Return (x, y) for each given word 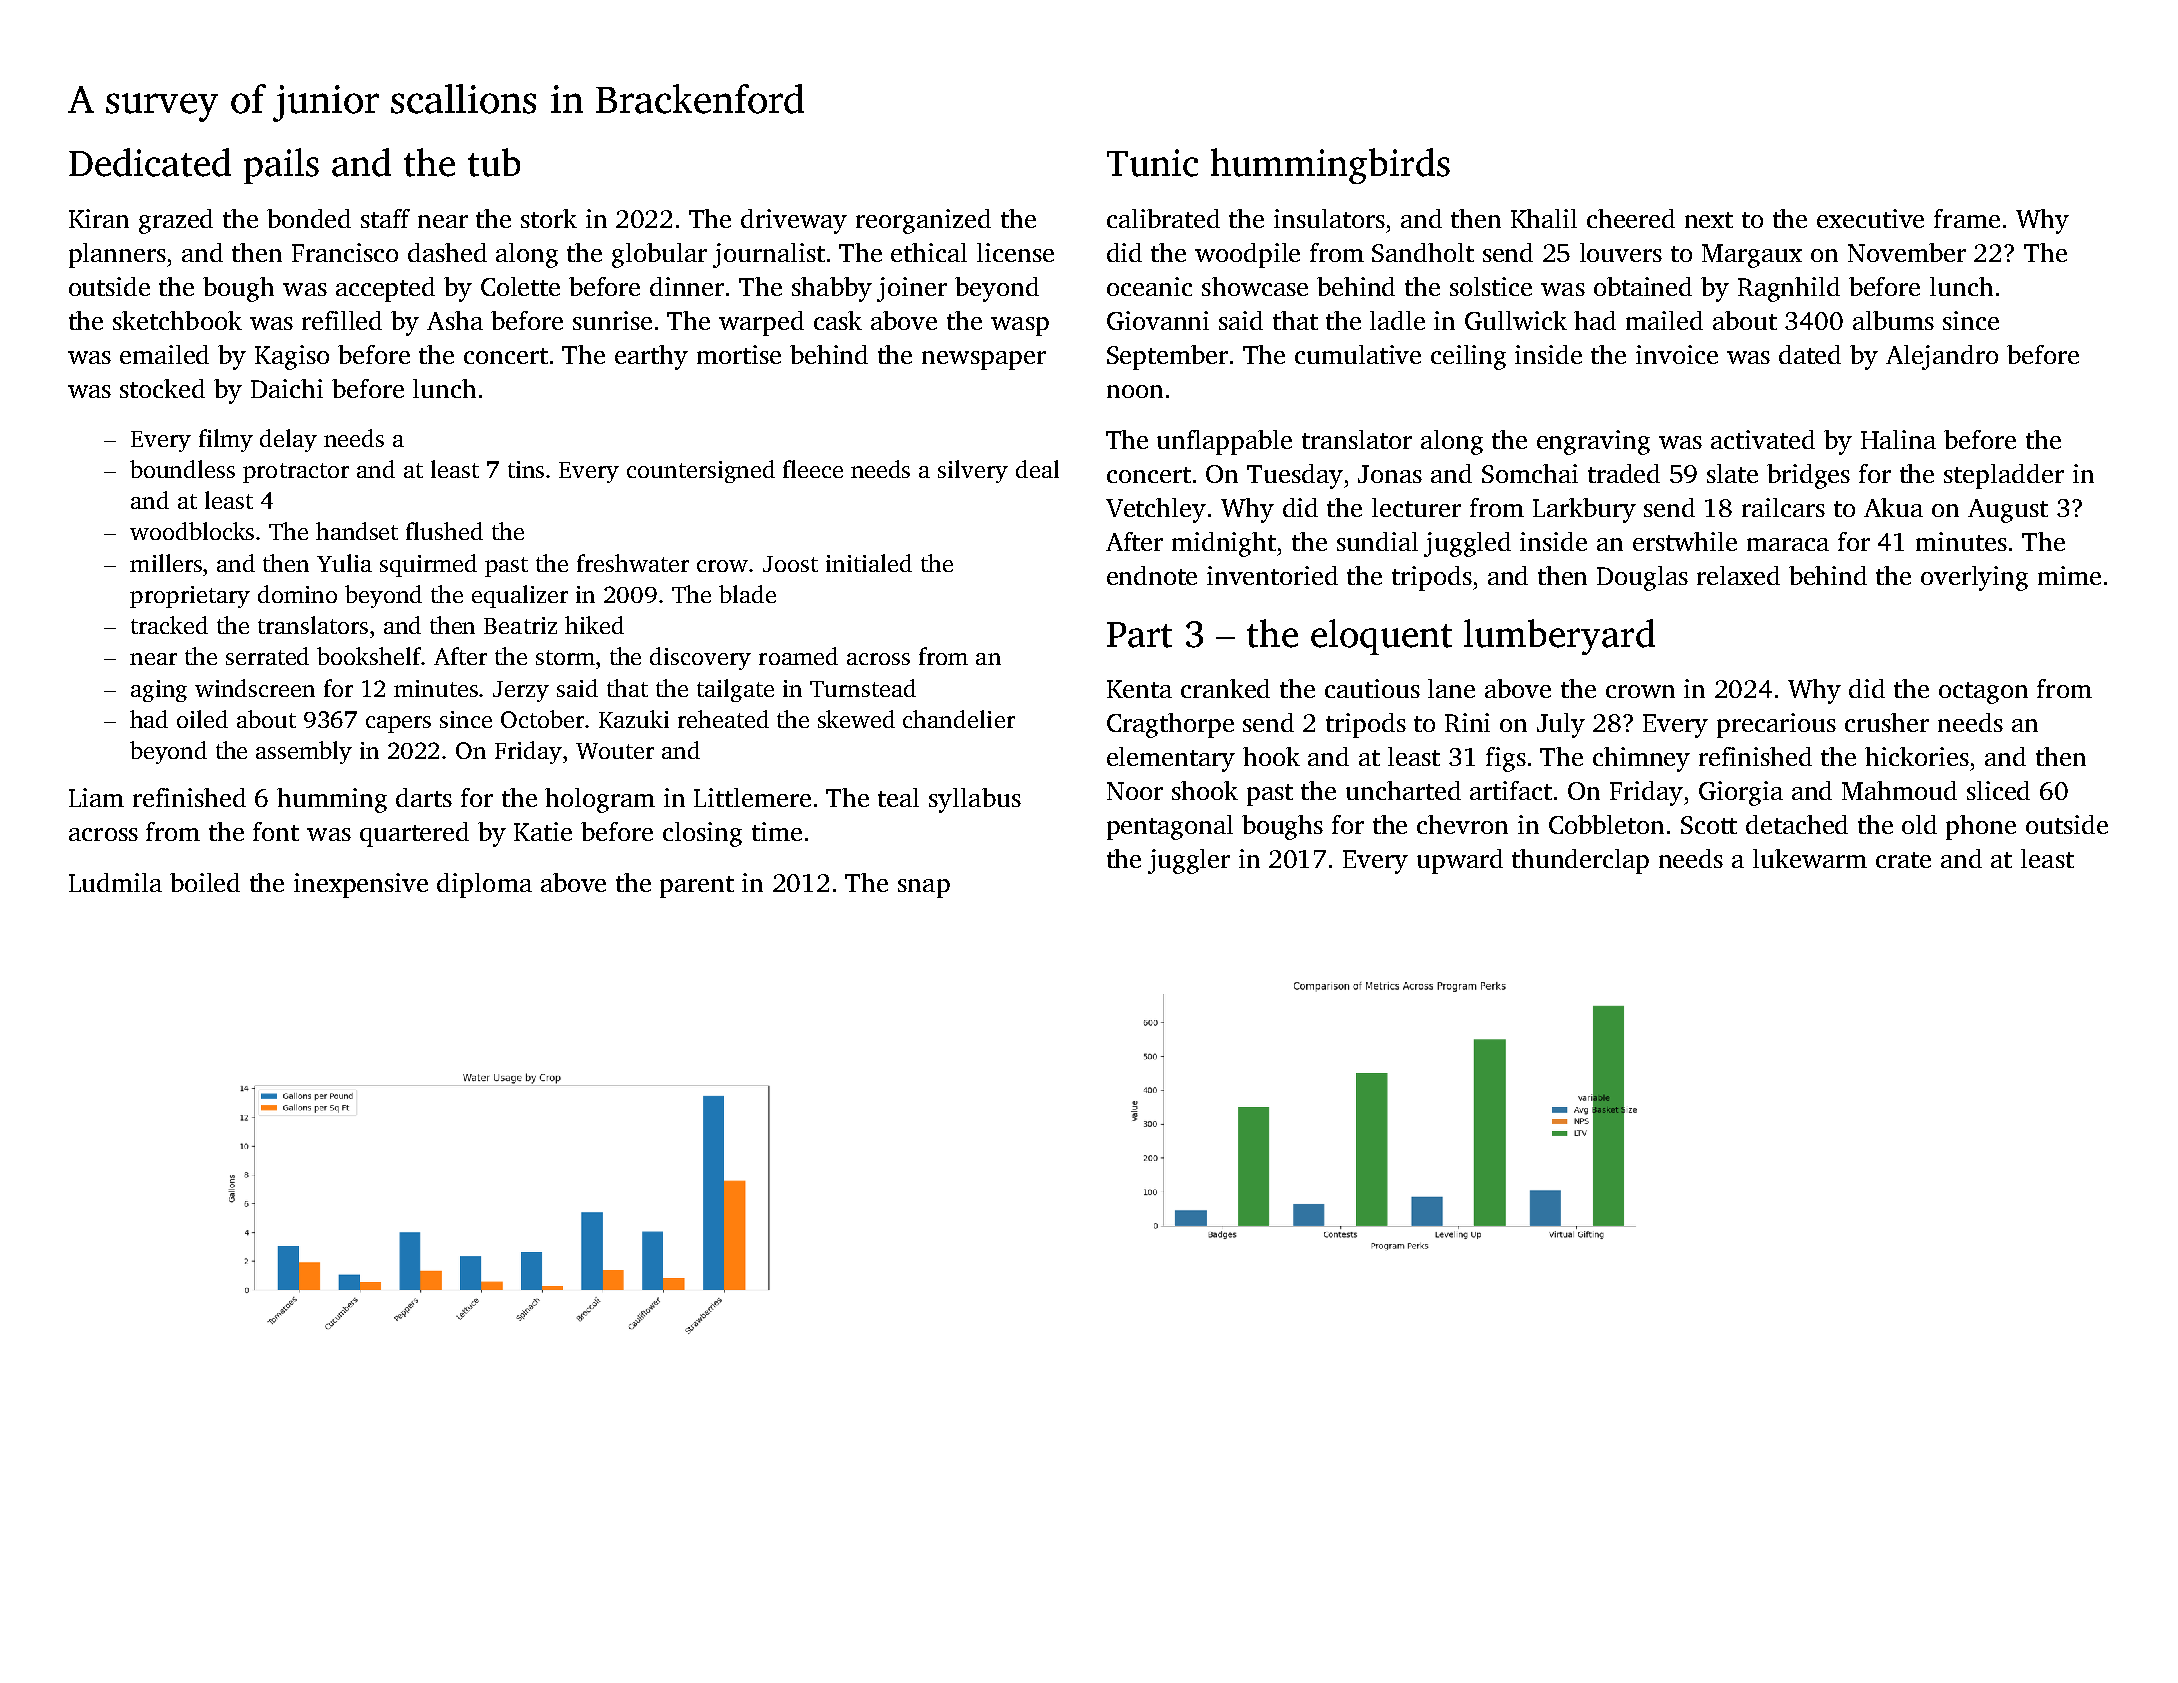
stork (549, 218)
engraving (1593, 442)
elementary (1171, 759)
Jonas (1390, 474)
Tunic (1152, 163)
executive (1870, 218)
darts (424, 797)
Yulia (344, 563)
